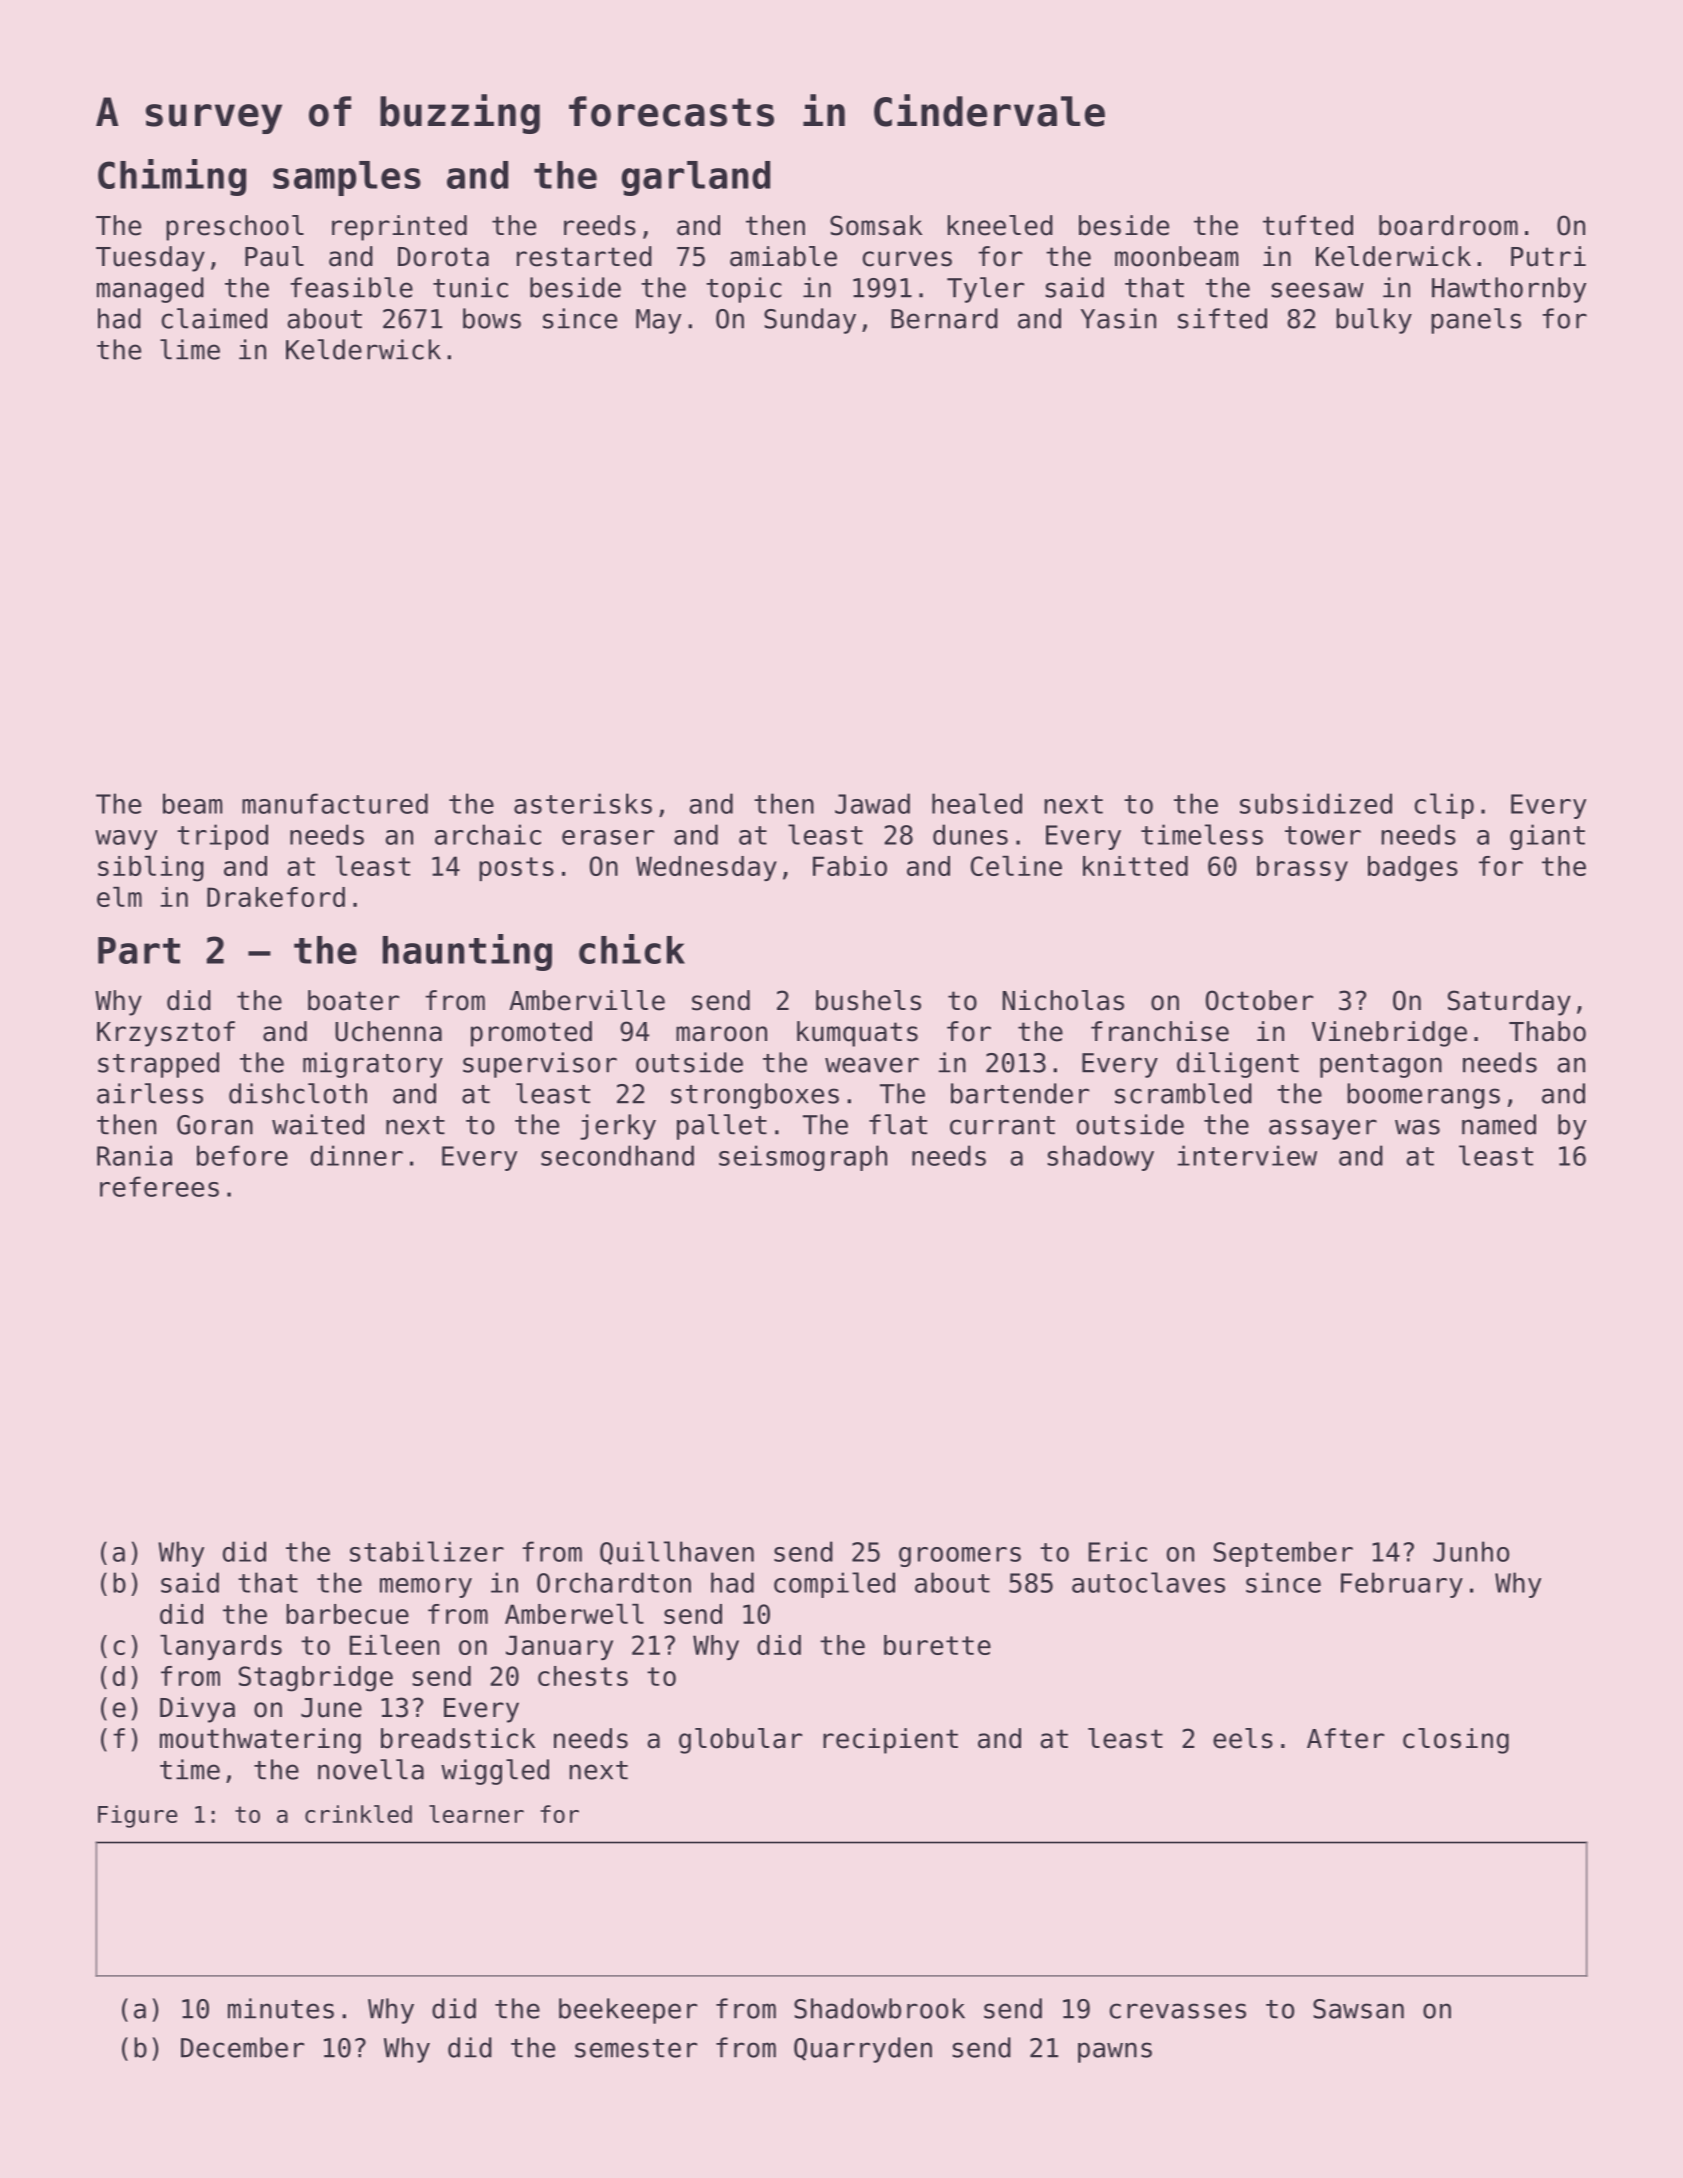  Describe the element at coordinates (872, 803) in the image. I see `Jawad` at that location.
